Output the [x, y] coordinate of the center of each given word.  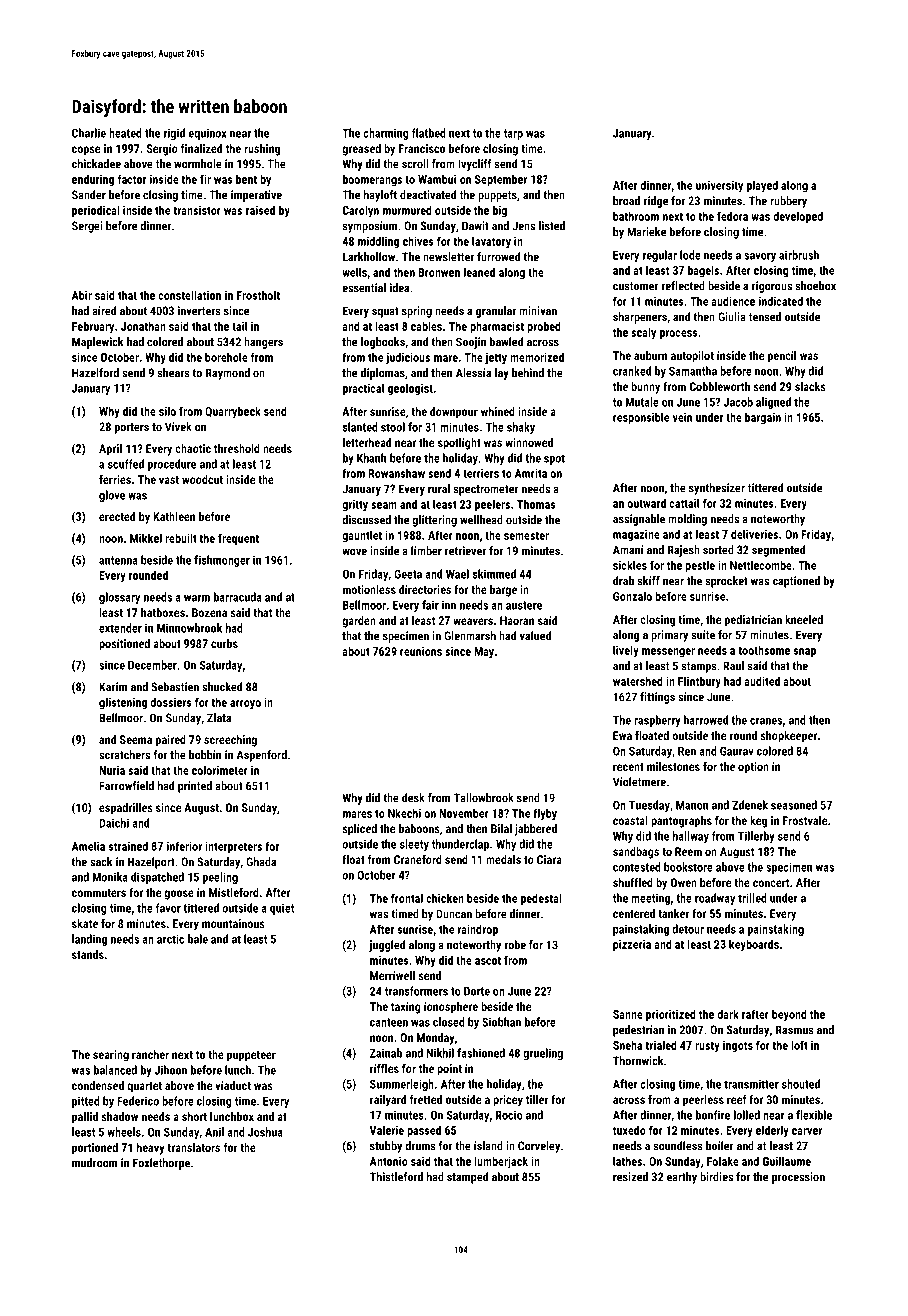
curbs [224, 643]
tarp [513, 134]
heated [125, 133]
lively [626, 651]
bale [198, 939]
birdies [716, 1177]
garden [359, 622]
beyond [789, 1015]
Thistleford [396, 1177]
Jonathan [143, 326]
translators [193, 1147]
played [762, 186]
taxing [406, 1008]
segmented [778, 551]
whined [498, 411]
